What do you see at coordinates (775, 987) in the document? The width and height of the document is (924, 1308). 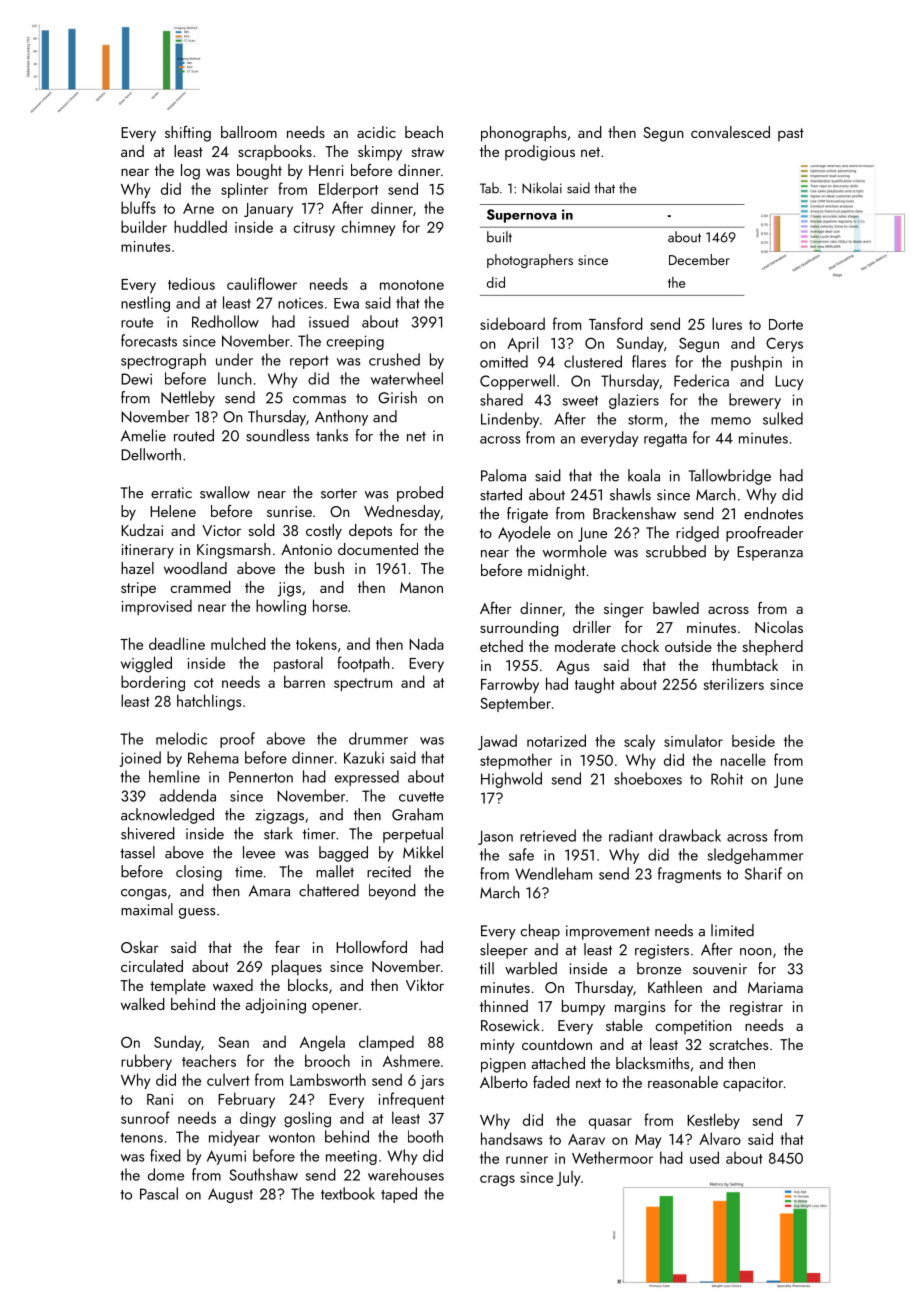 I see `Mariama` at bounding box center [775, 987].
